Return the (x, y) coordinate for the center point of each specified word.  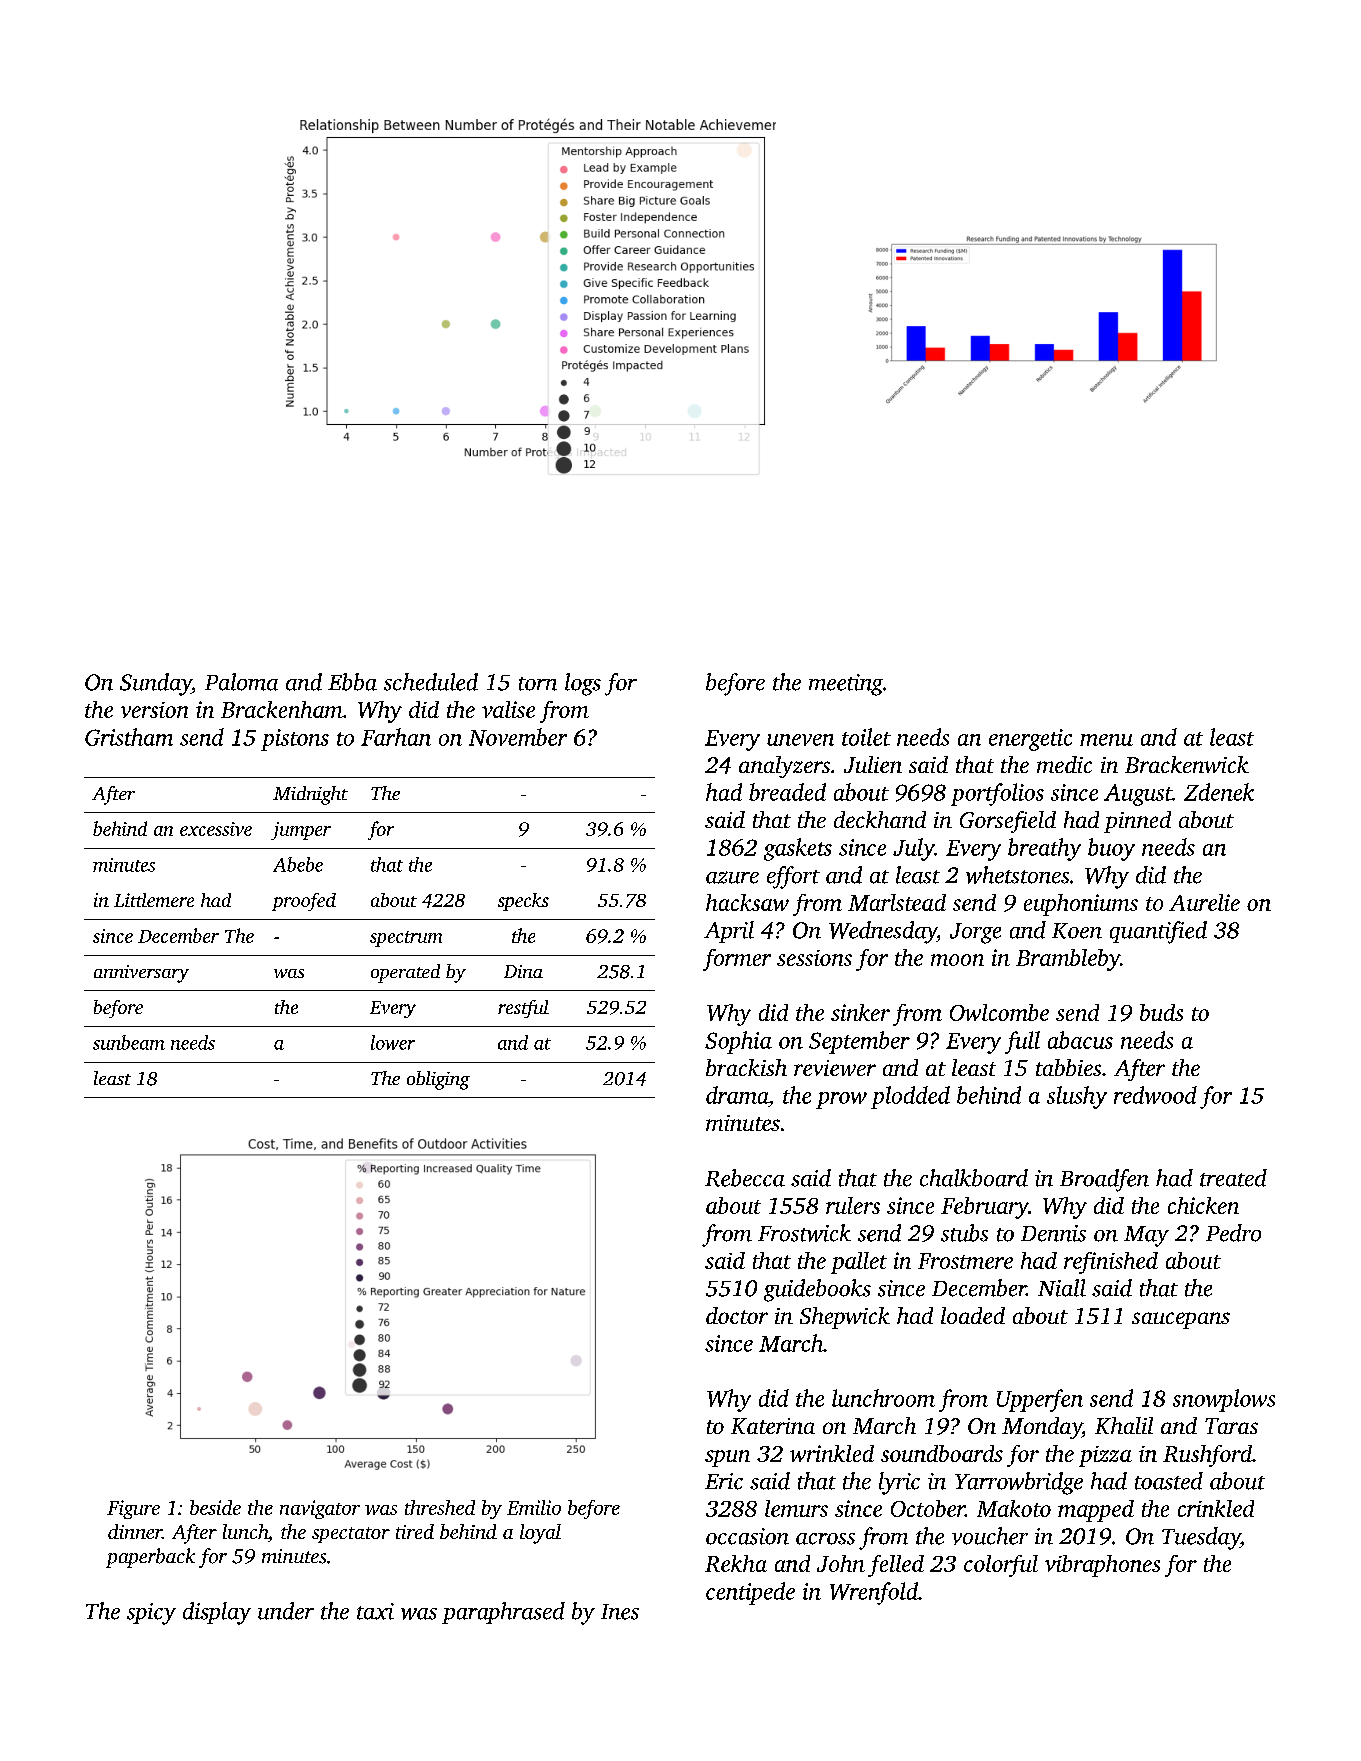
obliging (438, 1080)
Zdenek (1219, 792)
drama (737, 1095)
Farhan (396, 737)
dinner (135, 1531)
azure (732, 877)
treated (1233, 1178)
